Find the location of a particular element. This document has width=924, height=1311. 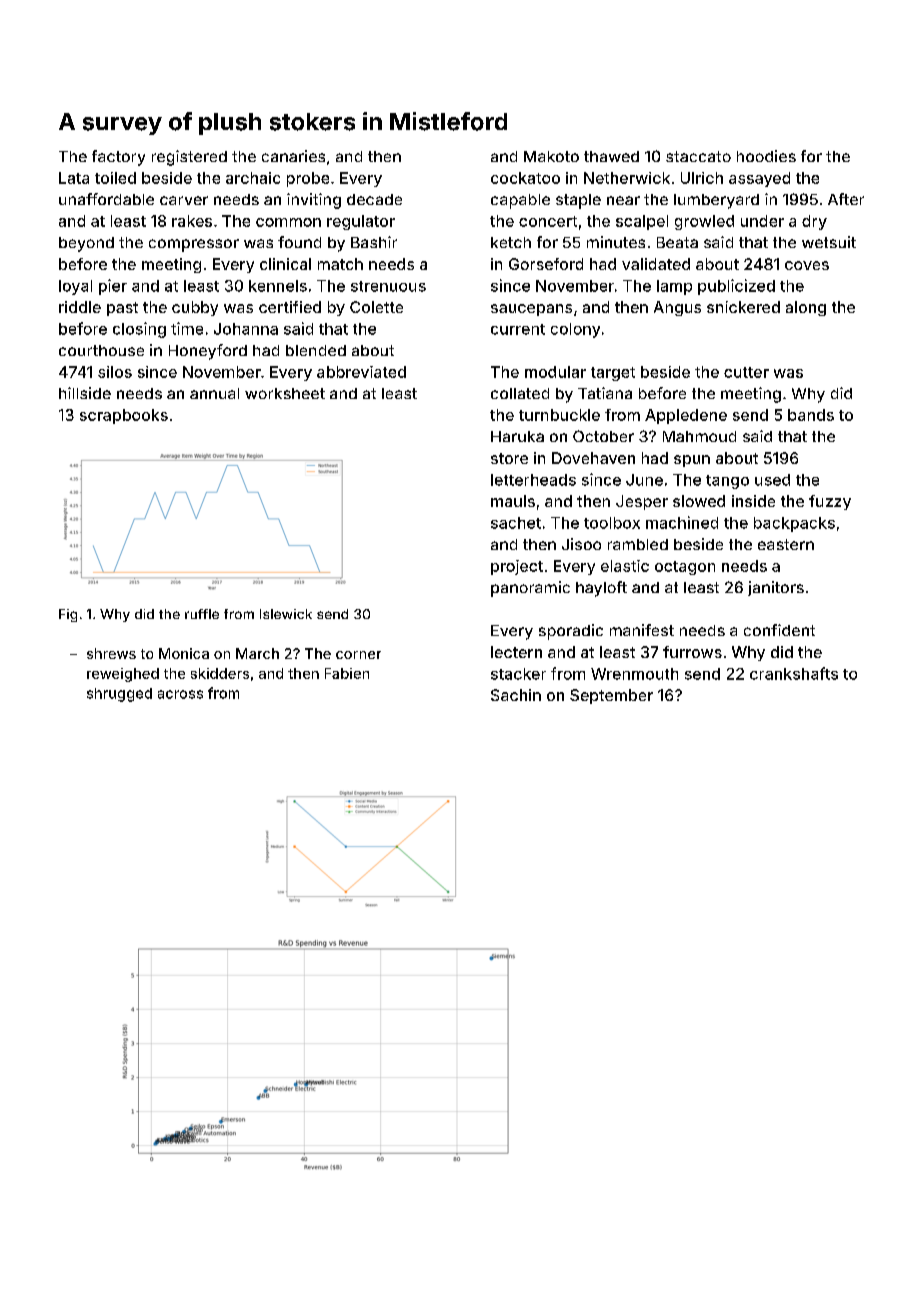

blended is located at coordinates (316, 350).
